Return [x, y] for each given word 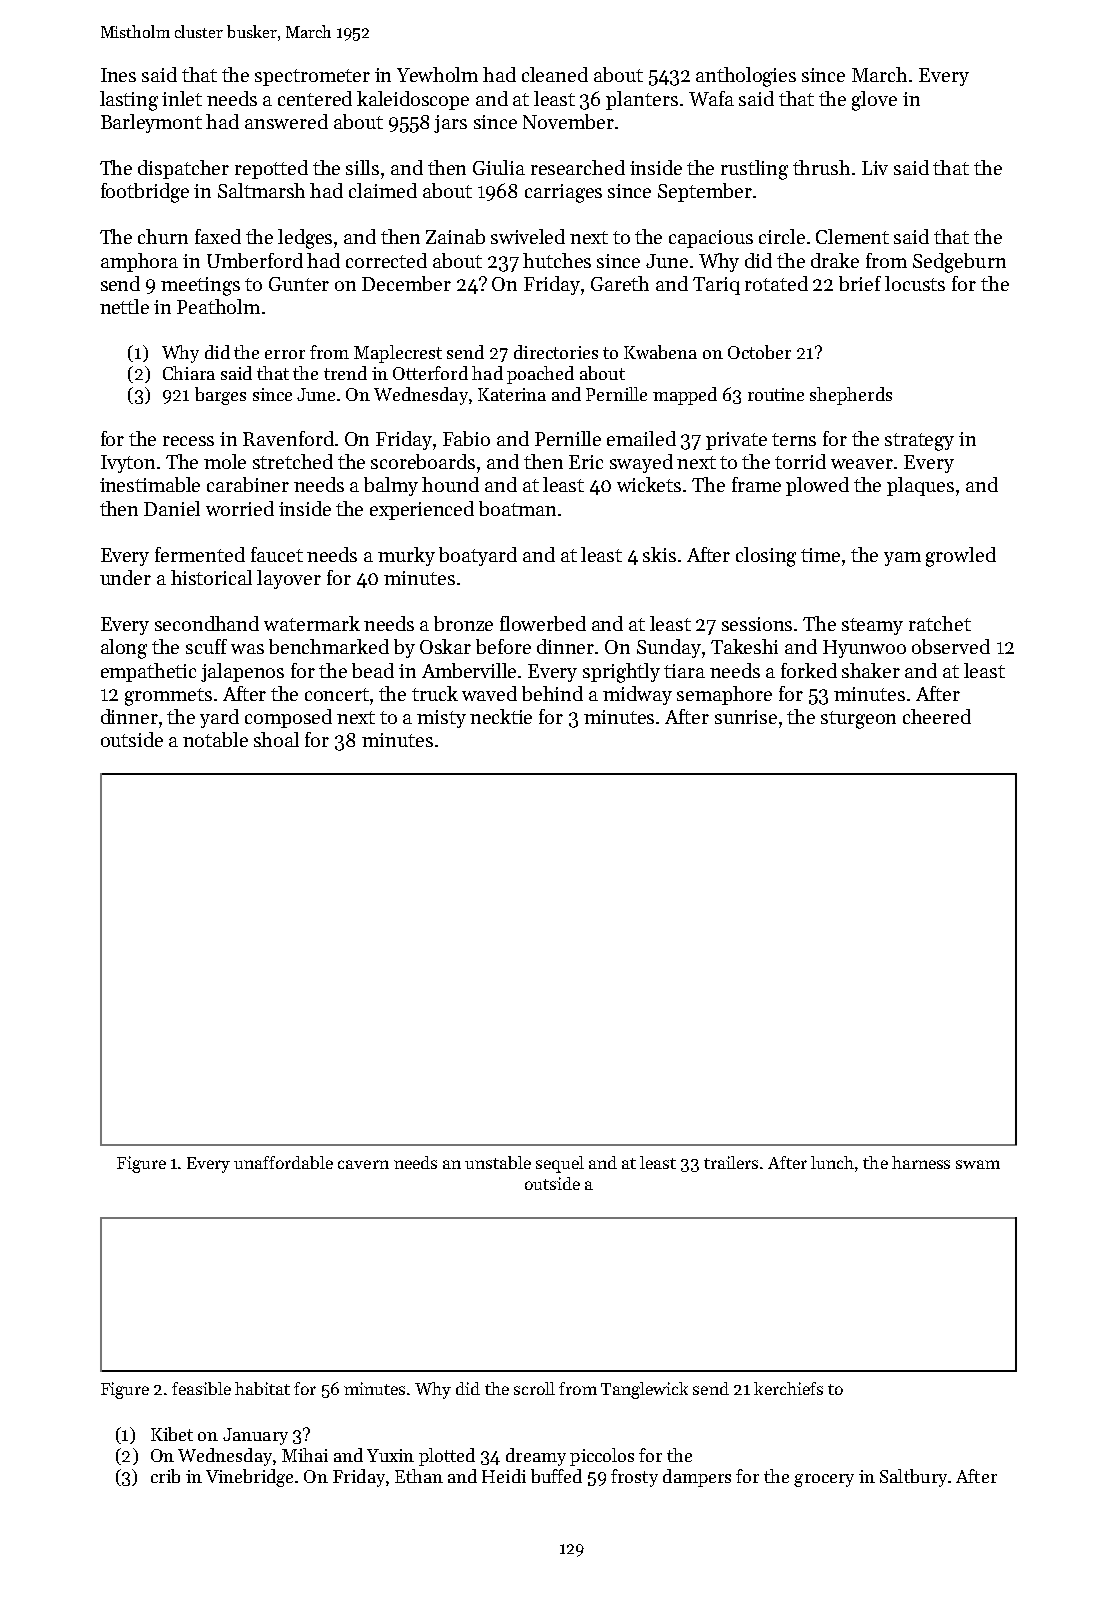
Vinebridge [249, 1478]
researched [578, 167]
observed [951, 646]
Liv [875, 168]
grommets [168, 697]
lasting [129, 101]
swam [978, 1164]
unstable [498, 1162]
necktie [501, 716]
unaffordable [283, 1162]
